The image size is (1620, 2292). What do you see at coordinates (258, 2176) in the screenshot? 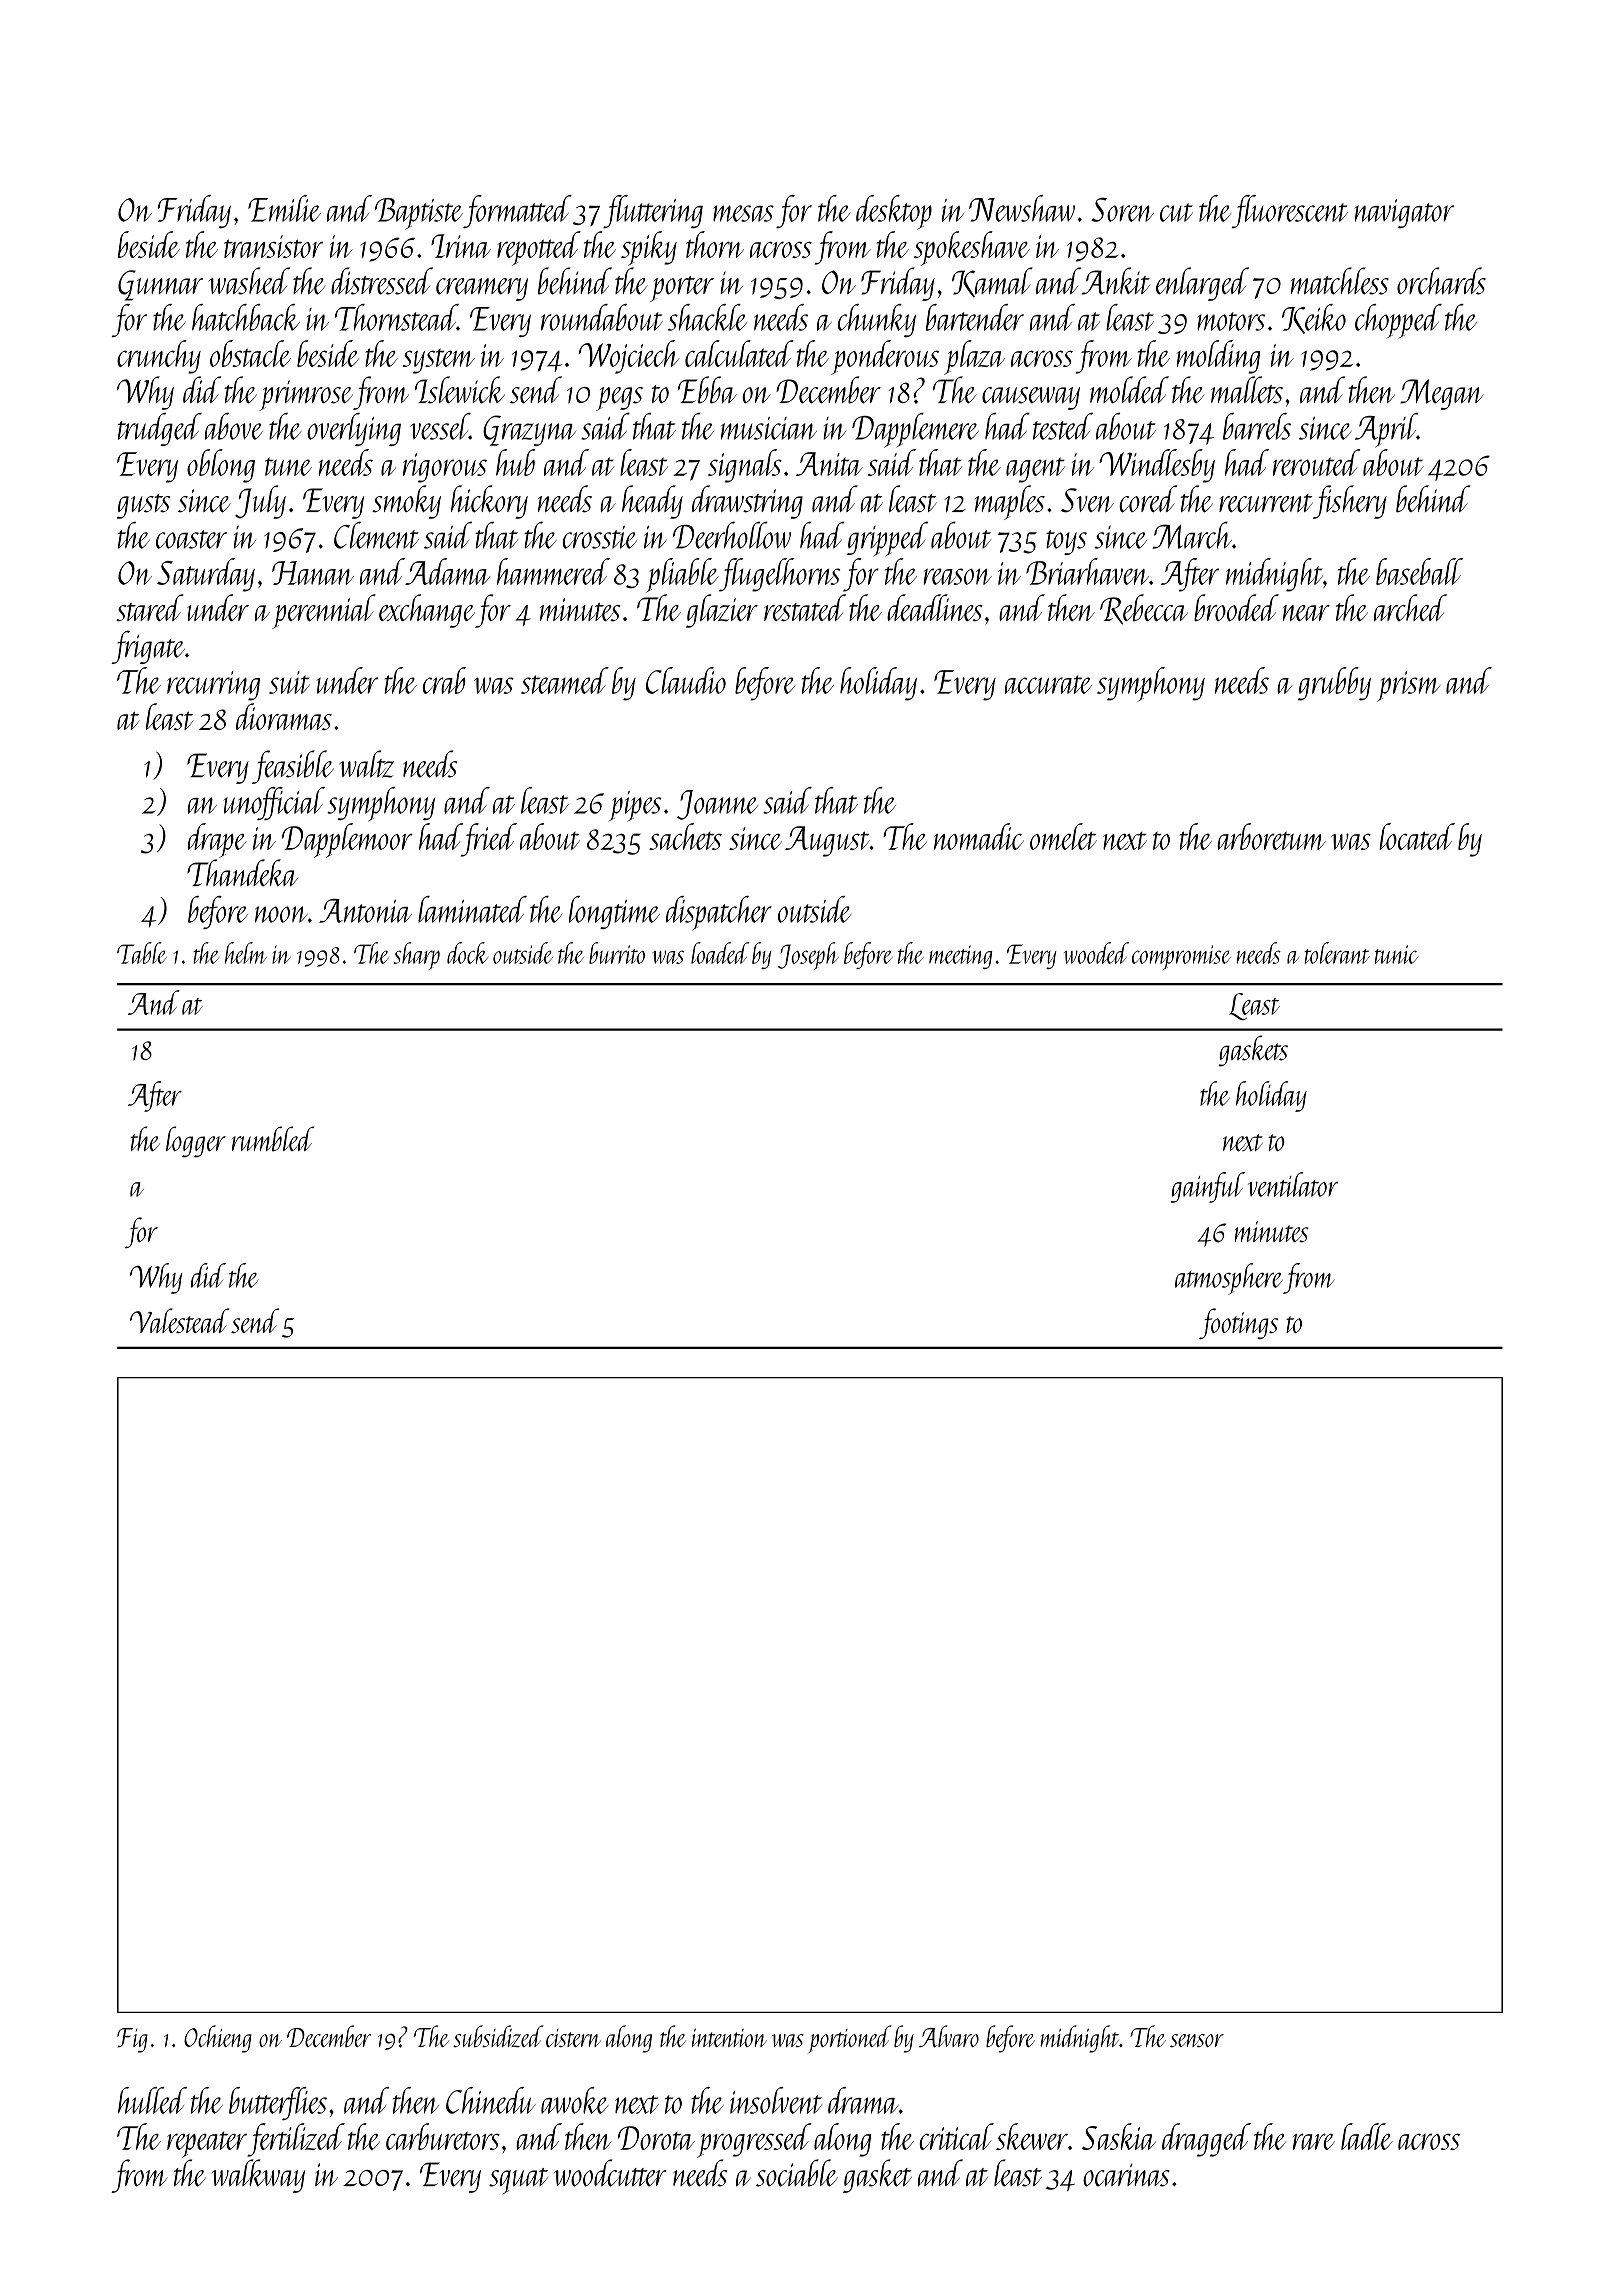
I see `walkway` at bounding box center [258, 2176].
